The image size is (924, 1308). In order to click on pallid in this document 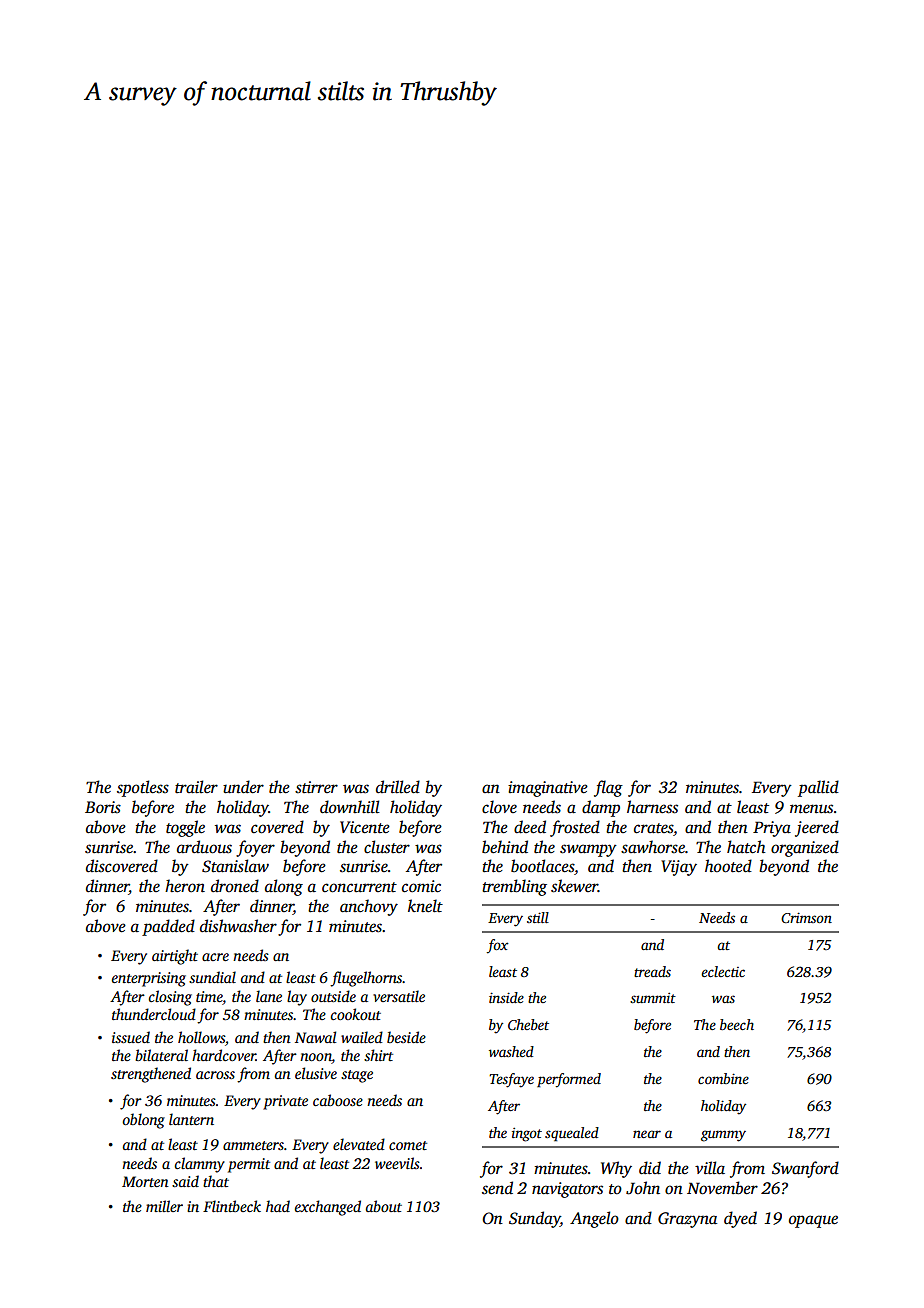, I will do `click(818, 788)`.
